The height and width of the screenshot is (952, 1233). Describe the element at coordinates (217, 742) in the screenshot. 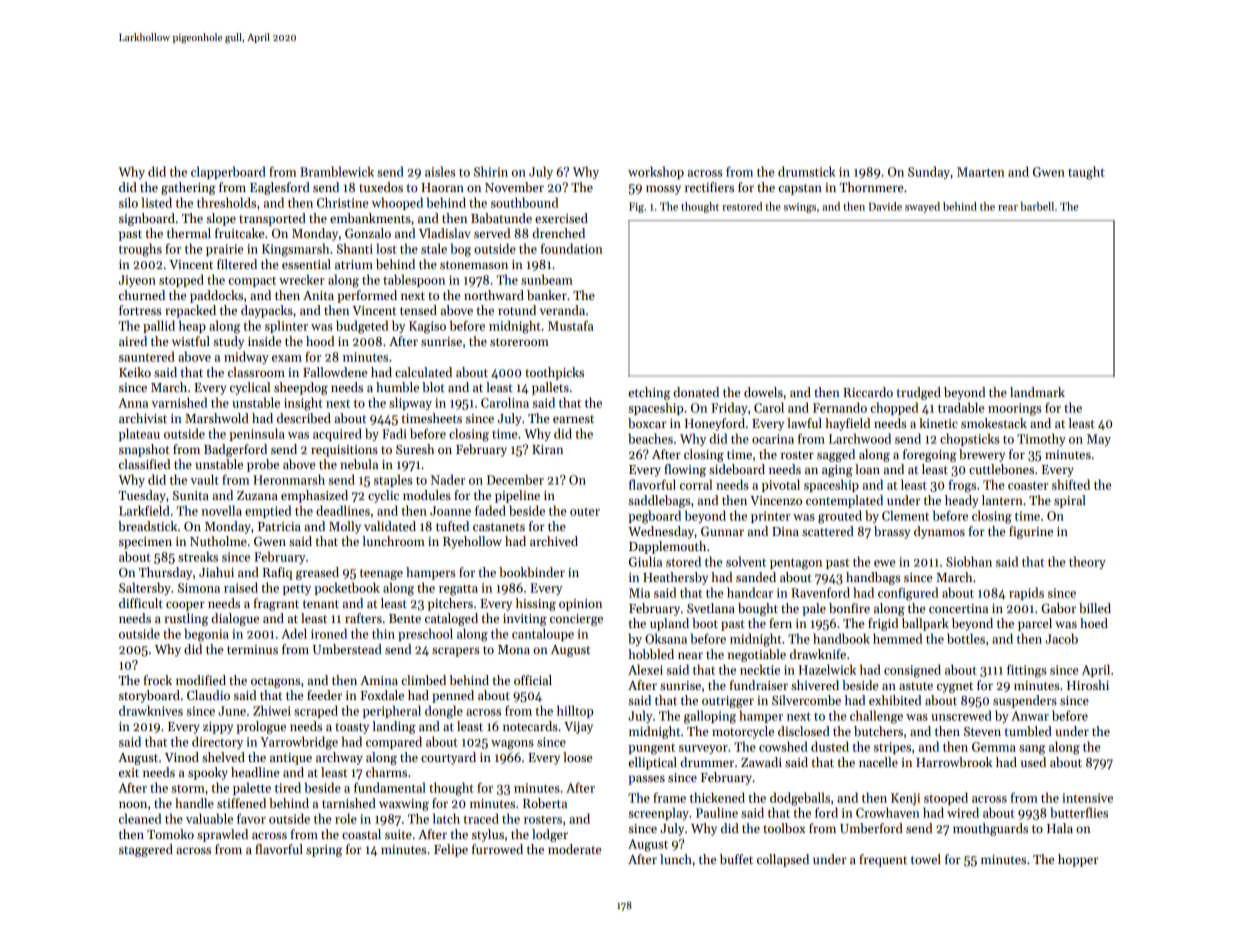

I see `directory` at that location.
